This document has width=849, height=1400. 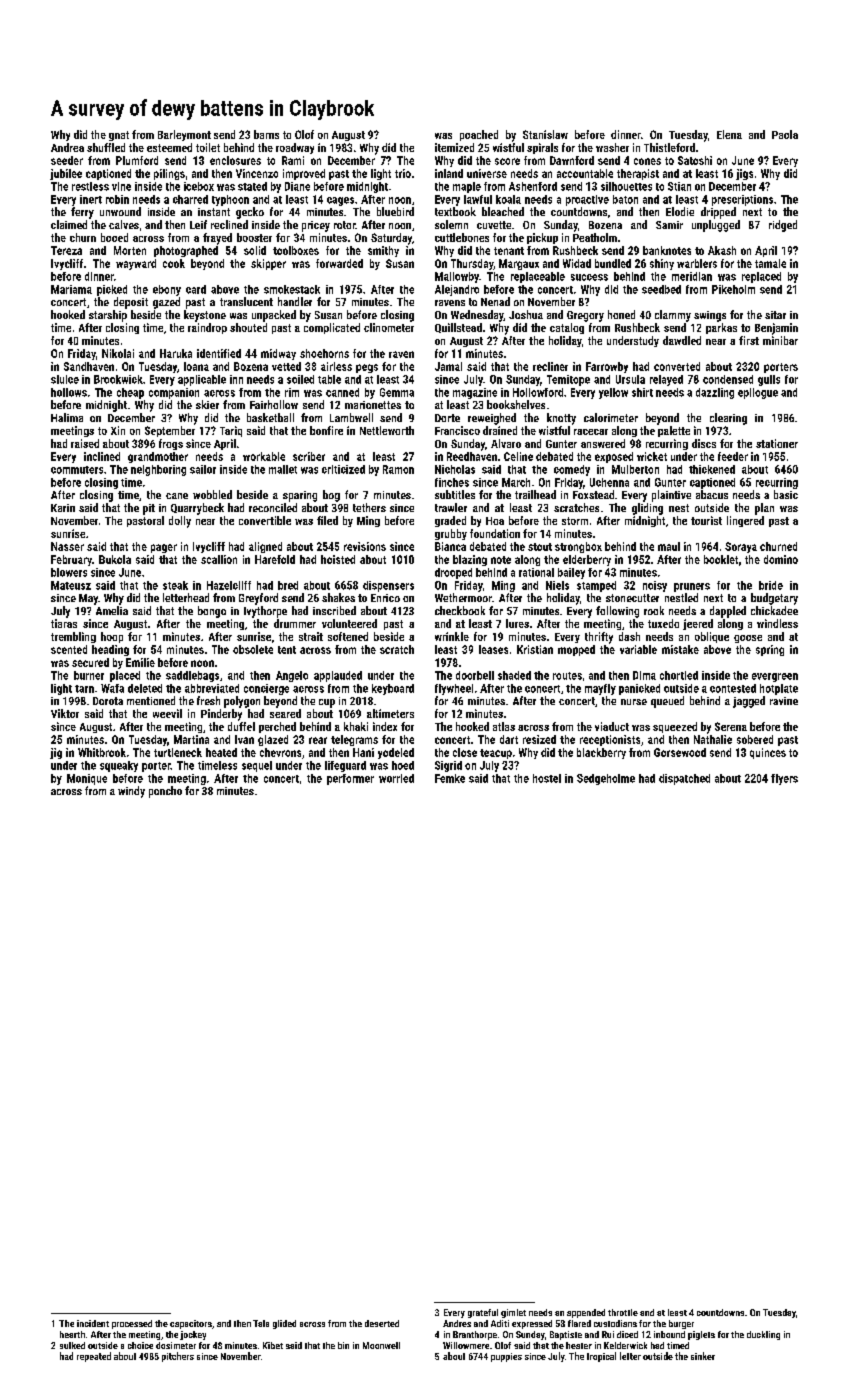 I want to click on grateful, so click(x=483, y=1313).
